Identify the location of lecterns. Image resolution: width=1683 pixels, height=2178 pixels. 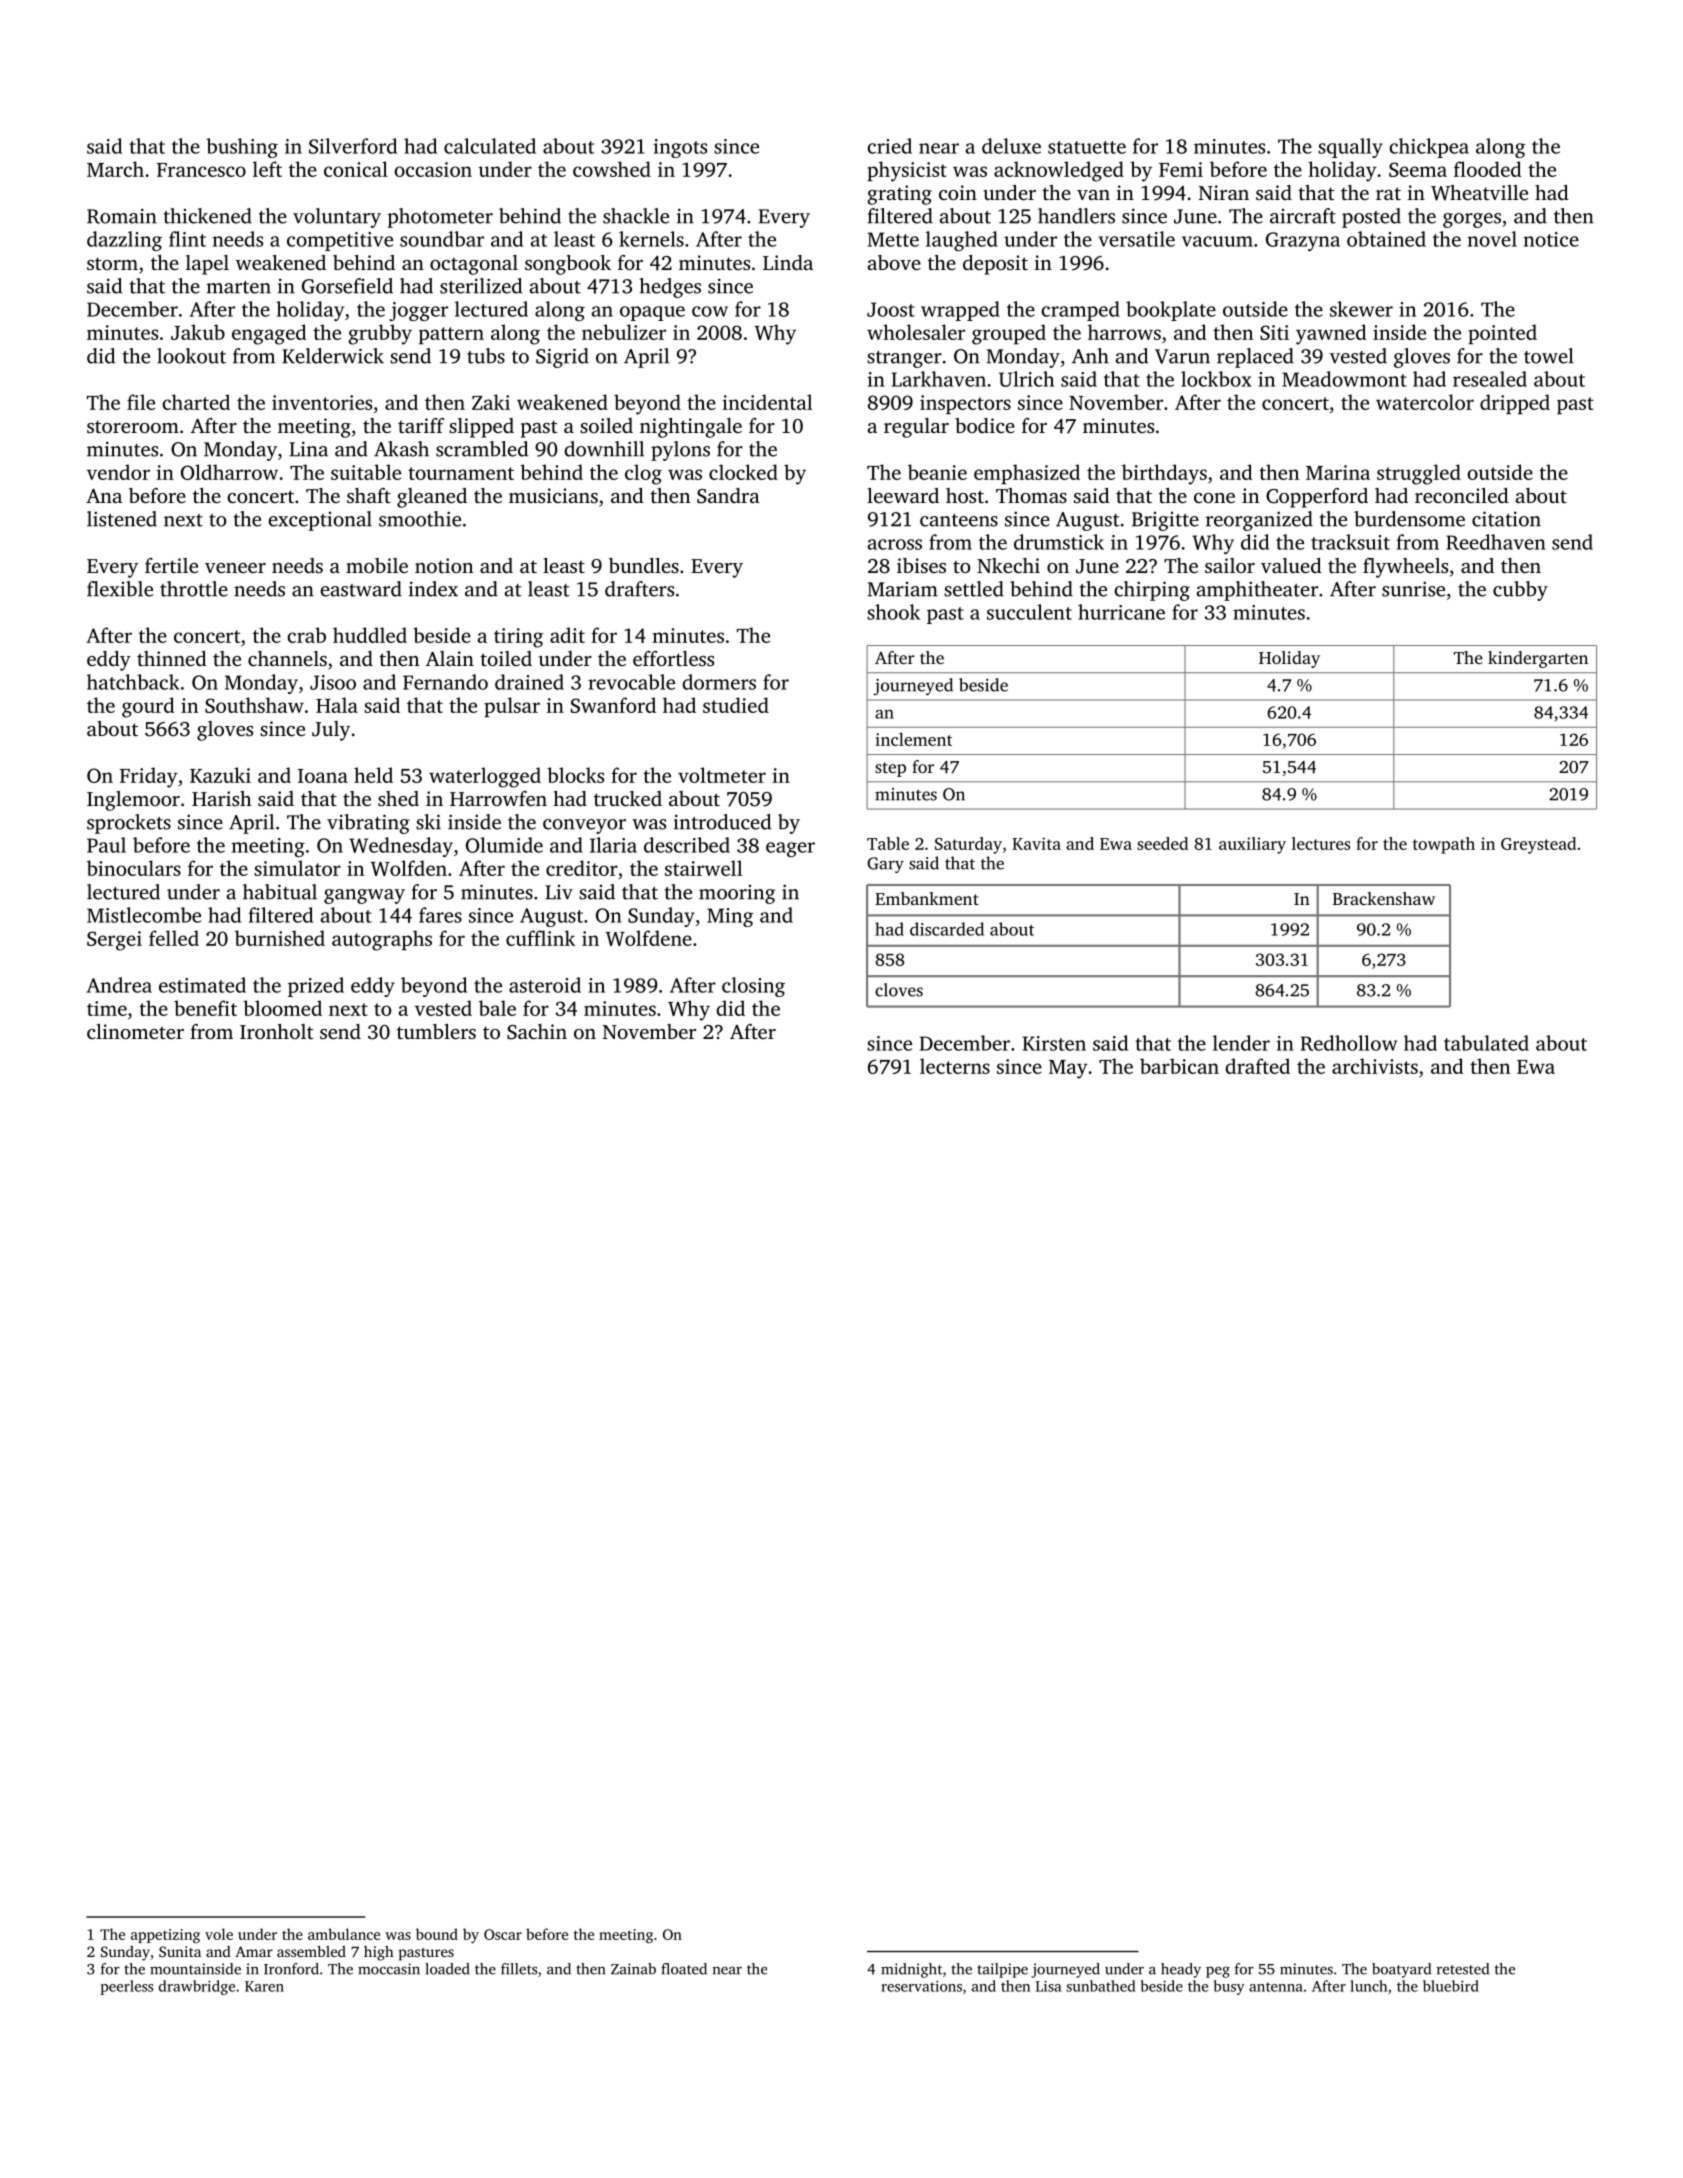
(955, 1066).
